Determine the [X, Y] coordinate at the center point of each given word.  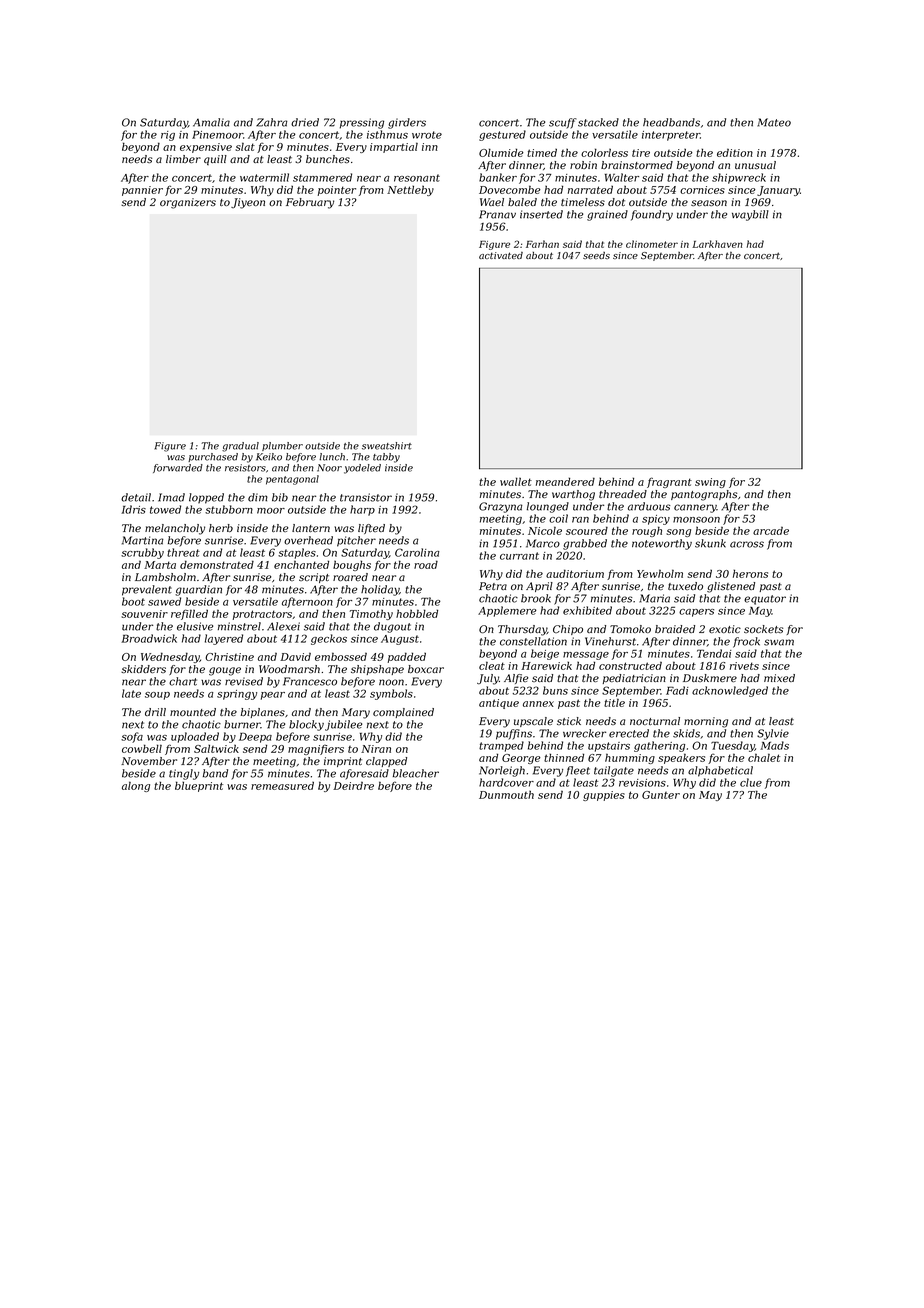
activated [501, 255]
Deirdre [353, 785]
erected [629, 733]
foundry [652, 215]
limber [183, 159]
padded [407, 657]
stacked [598, 122]
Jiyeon [248, 203]
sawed [164, 601]
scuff [562, 123]
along [136, 786]
